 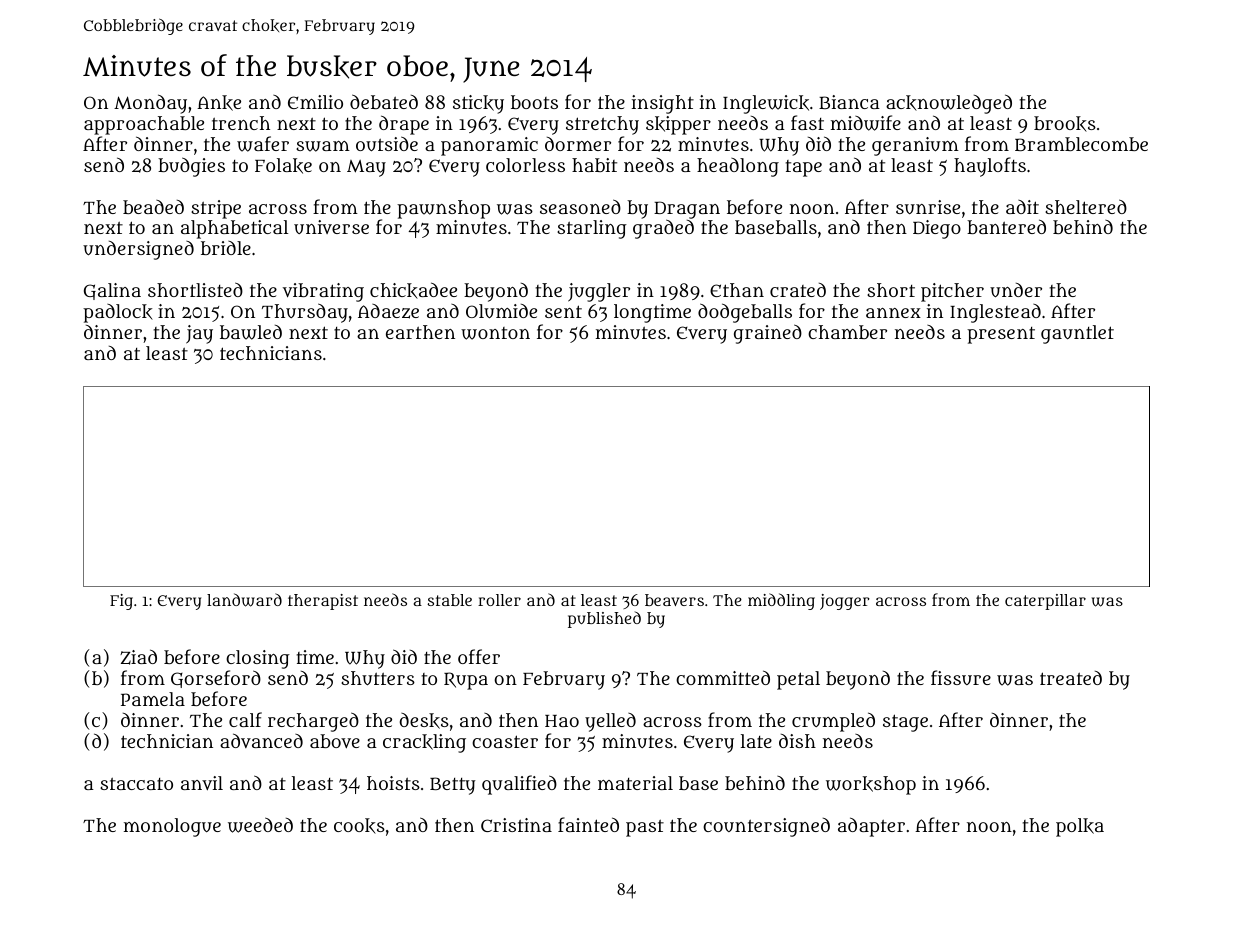 I want to click on bawled, so click(x=251, y=332).
